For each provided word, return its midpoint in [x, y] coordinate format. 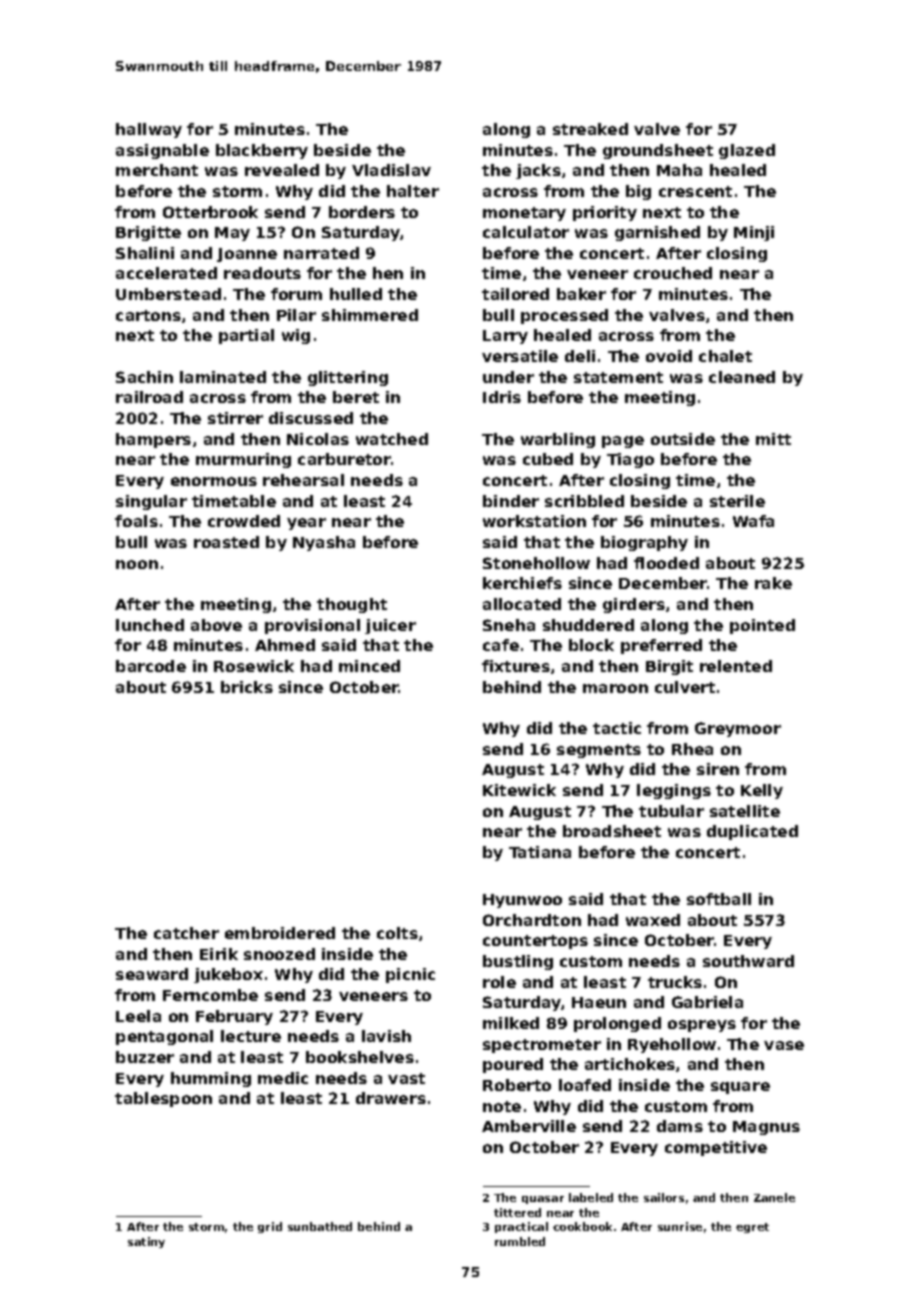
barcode [151, 666]
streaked [590, 129]
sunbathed [320, 1226]
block [591, 645]
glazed [747, 151]
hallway [149, 130]
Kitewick [519, 790]
